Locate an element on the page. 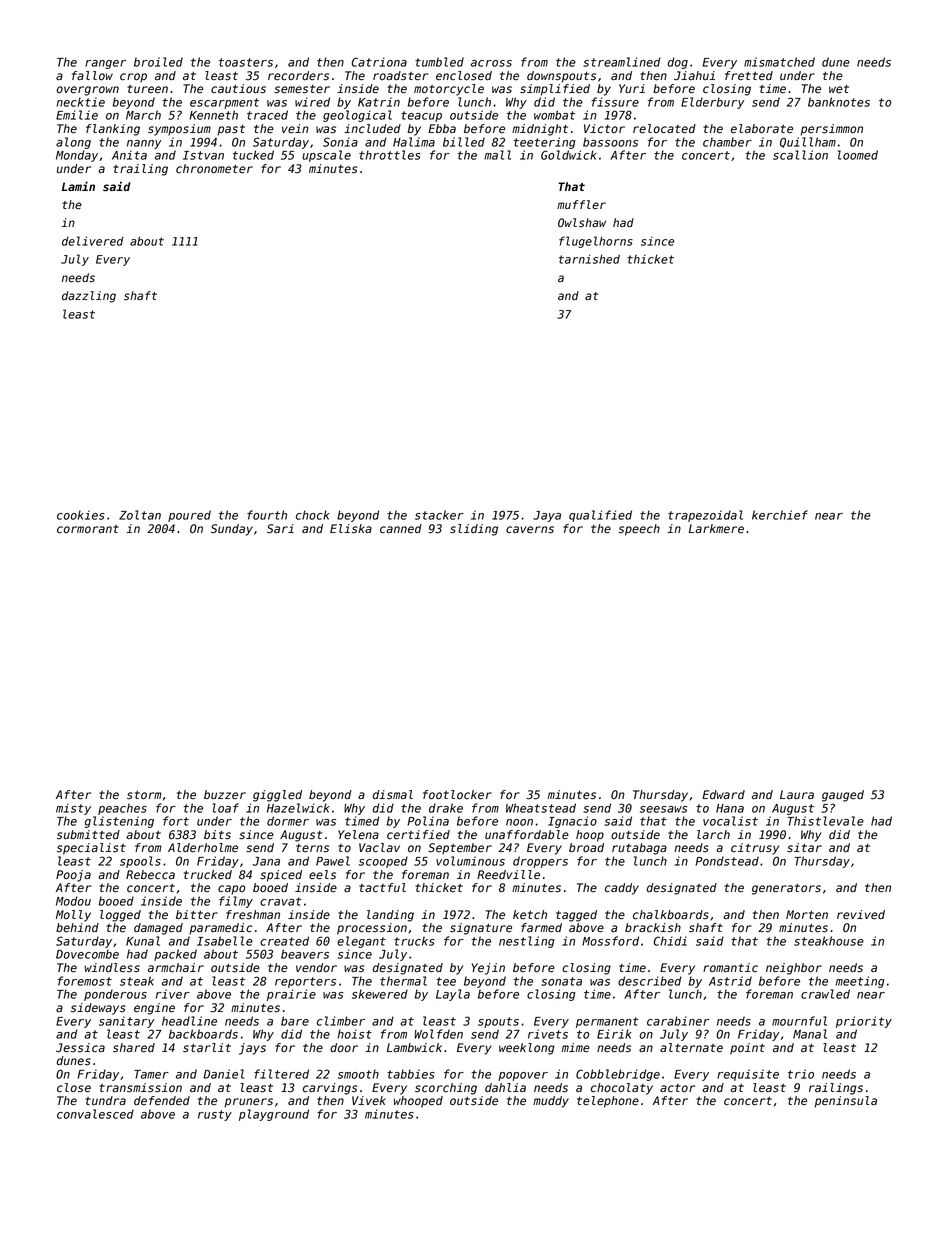 The image size is (952, 1233). kerchief is located at coordinates (780, 515).
